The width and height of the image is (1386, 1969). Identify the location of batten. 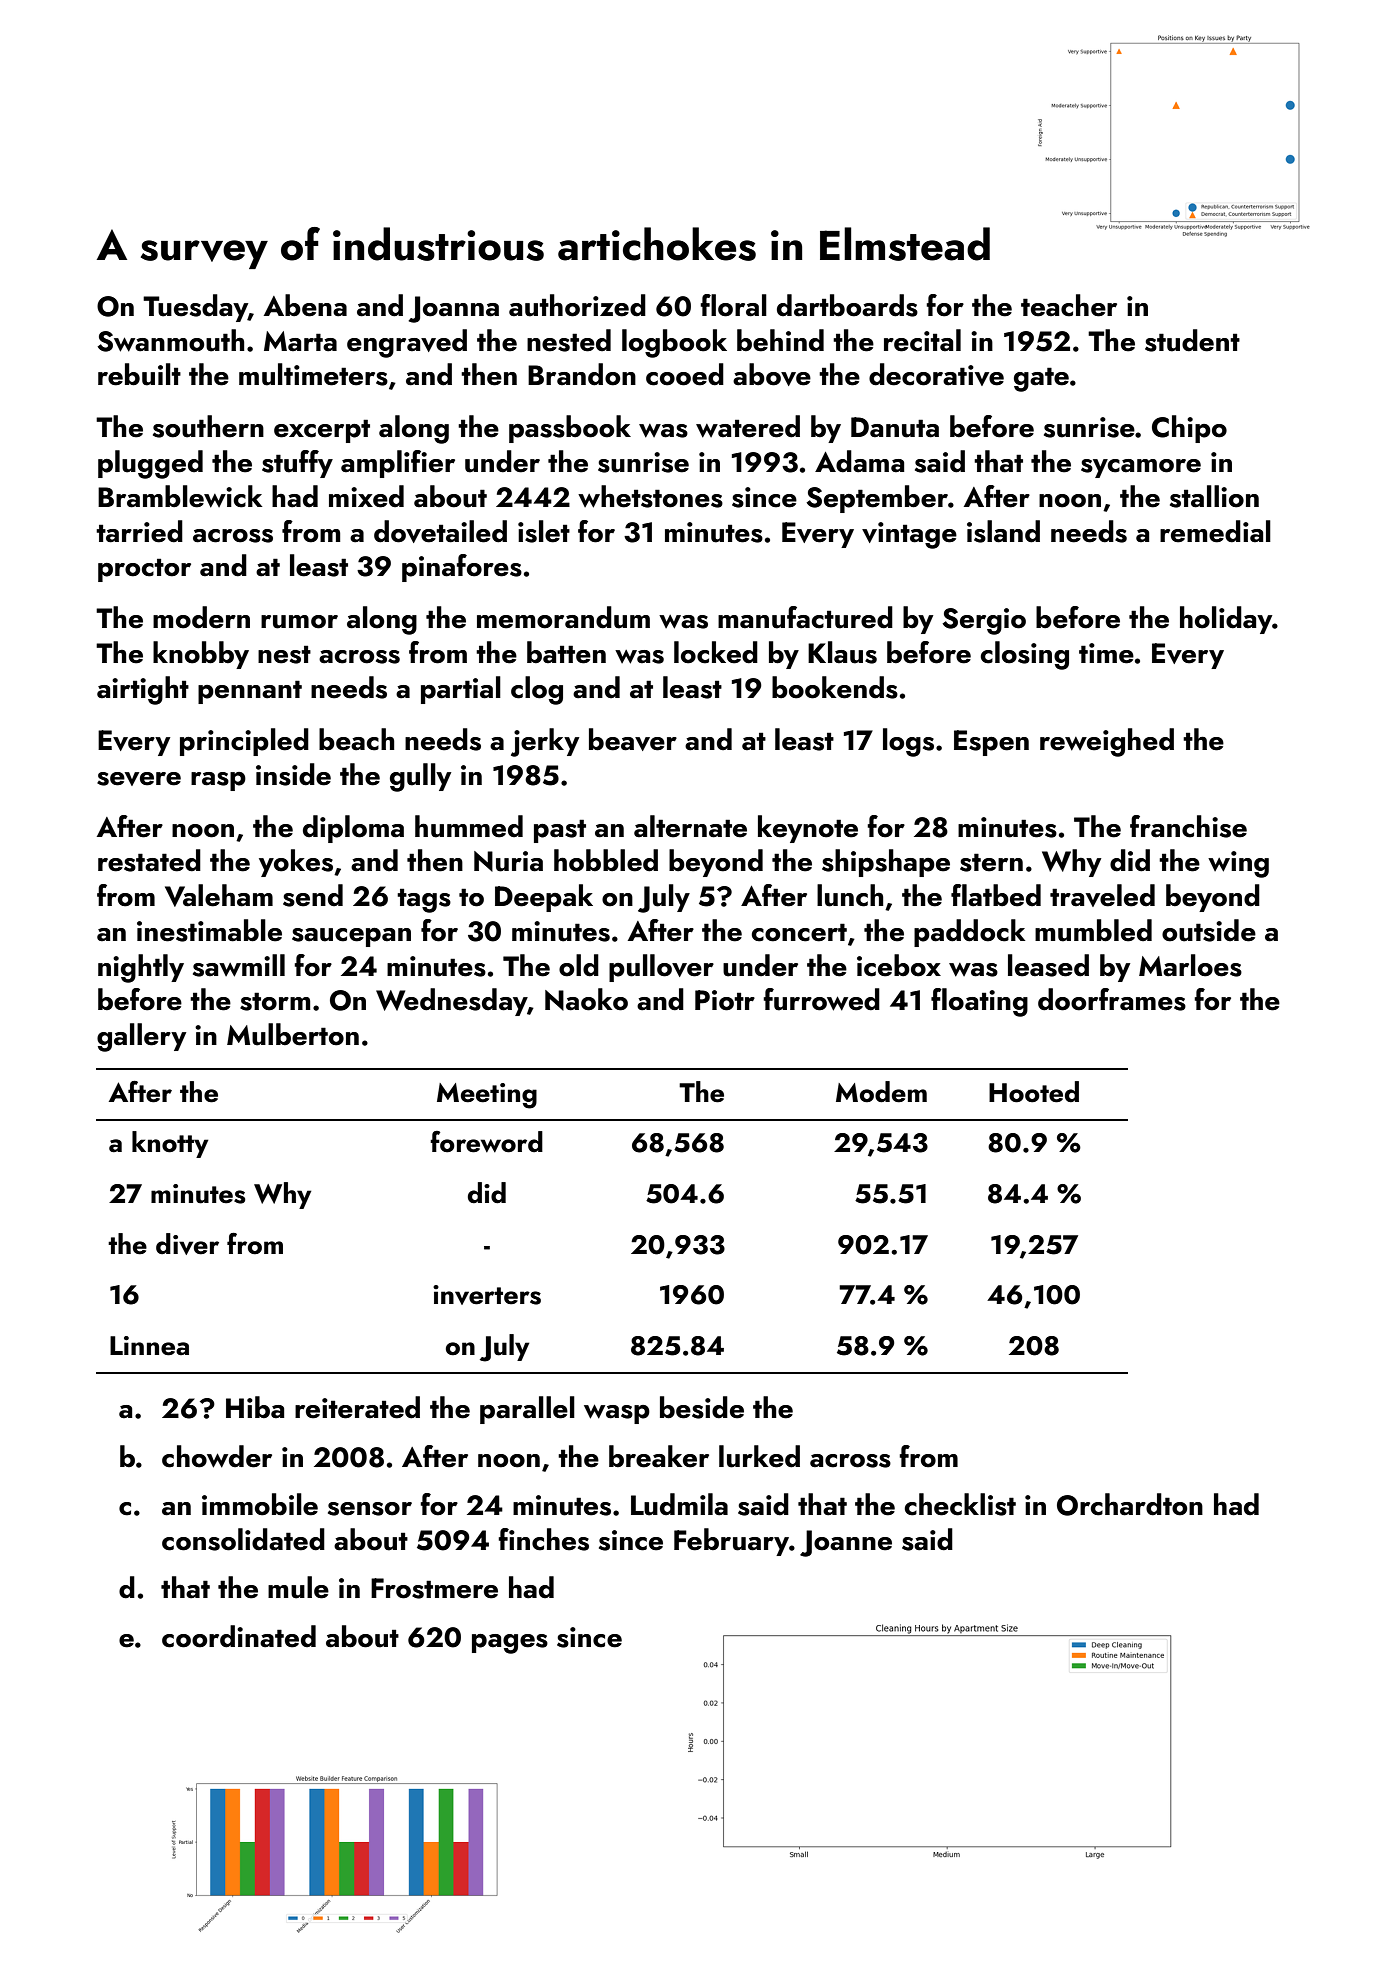
(566, 652).
